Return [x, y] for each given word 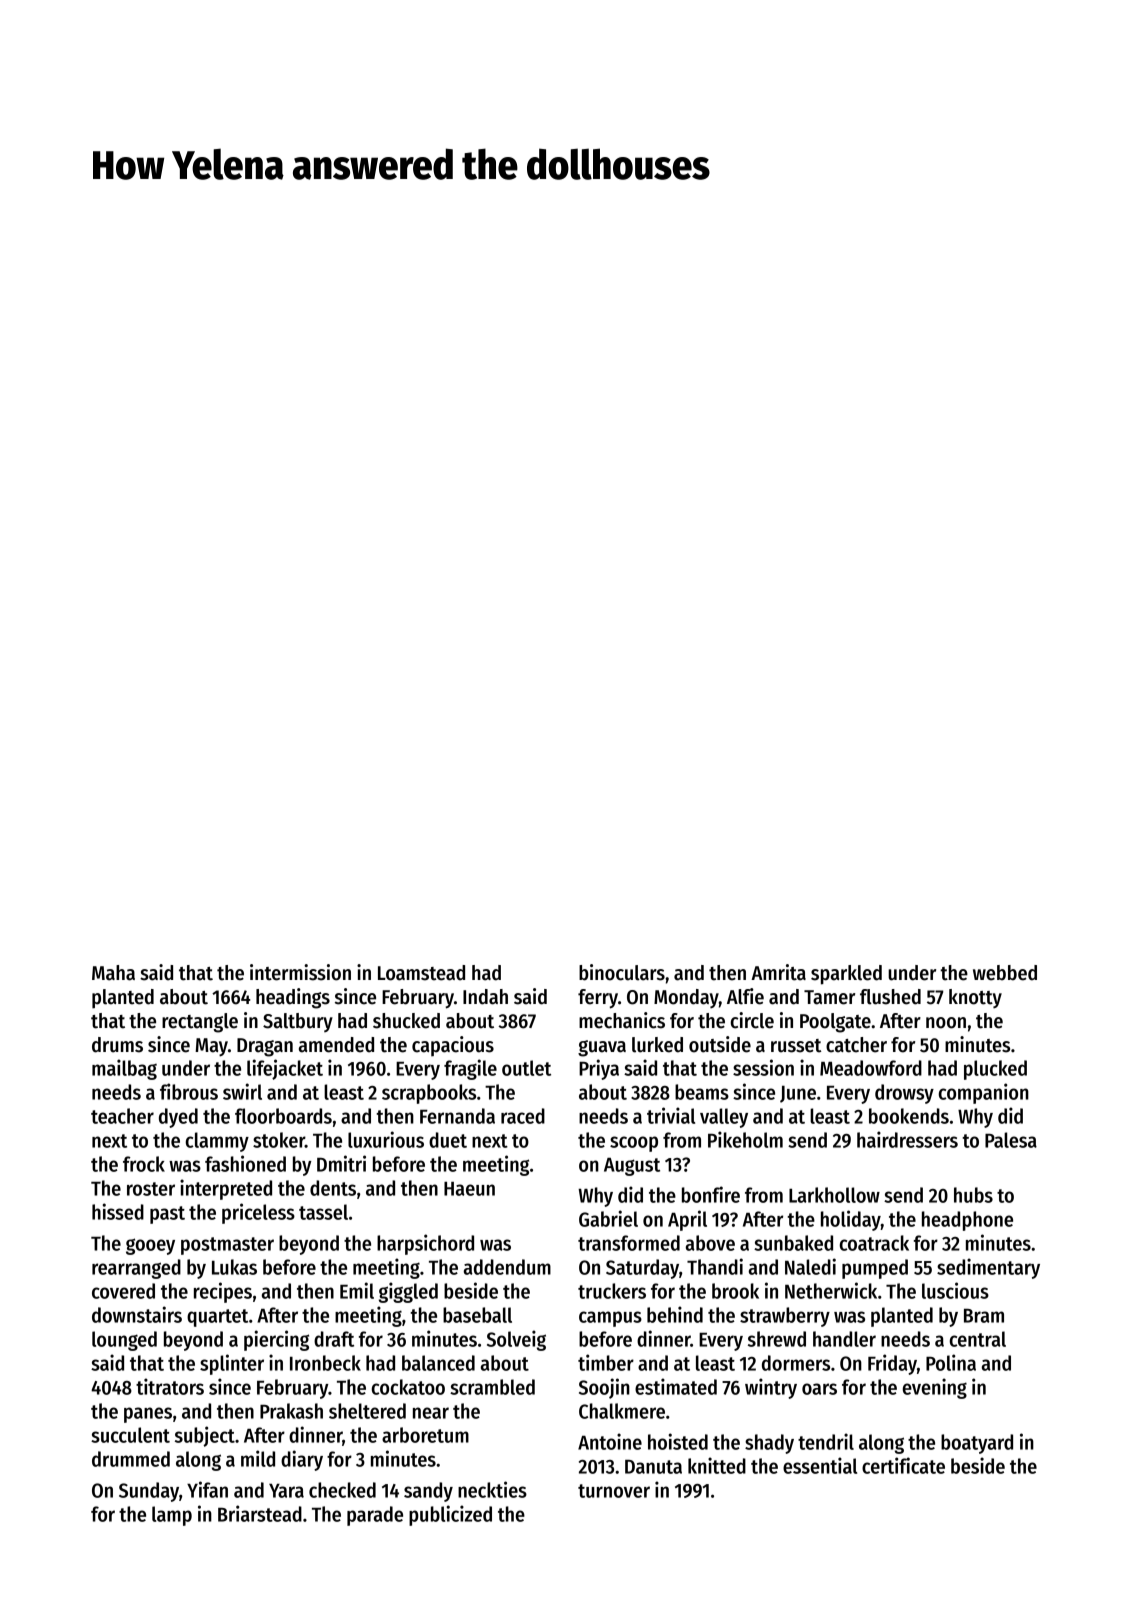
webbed [1005, 973]
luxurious [386, 1139]
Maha [113, 973]
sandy [428, 1492]
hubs [973, 1195]
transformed [629, 1243]
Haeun [469, 1189]
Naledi [810, 1266]
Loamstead [421, 973]
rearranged [136, 1269]
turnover [614, 1491]
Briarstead [260, 1513]
